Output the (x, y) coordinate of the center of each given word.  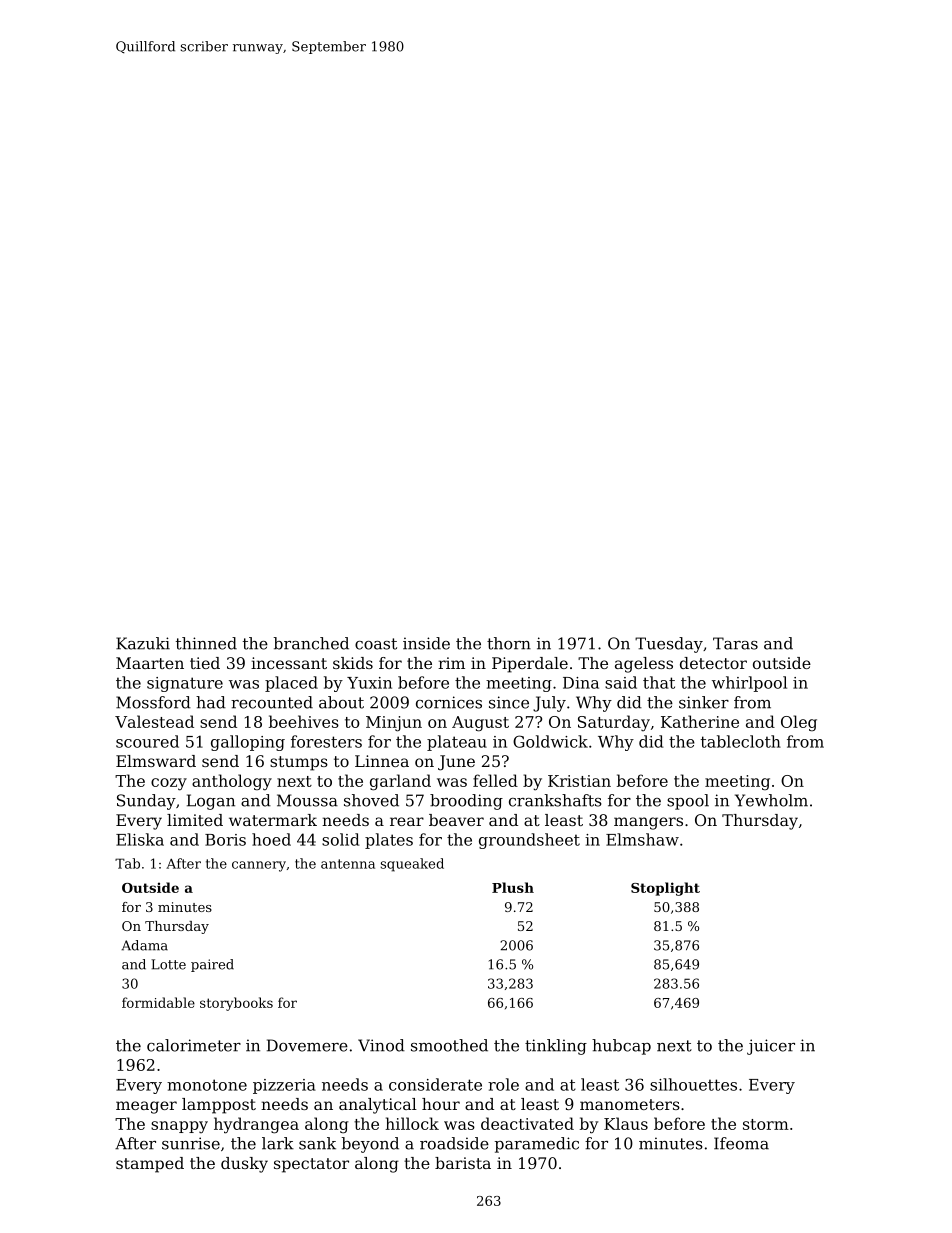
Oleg (799, 723)
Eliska (140, 839)
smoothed (449, 1045)
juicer (771, 1047)
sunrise (191, 1143)
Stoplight (665, 889)
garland (400, 782)
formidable (158, 1002)
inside (426, 643)
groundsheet (529, 841)
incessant (289, 663)
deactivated (527, 1123)
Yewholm (771, 800)
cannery (259, 866)
